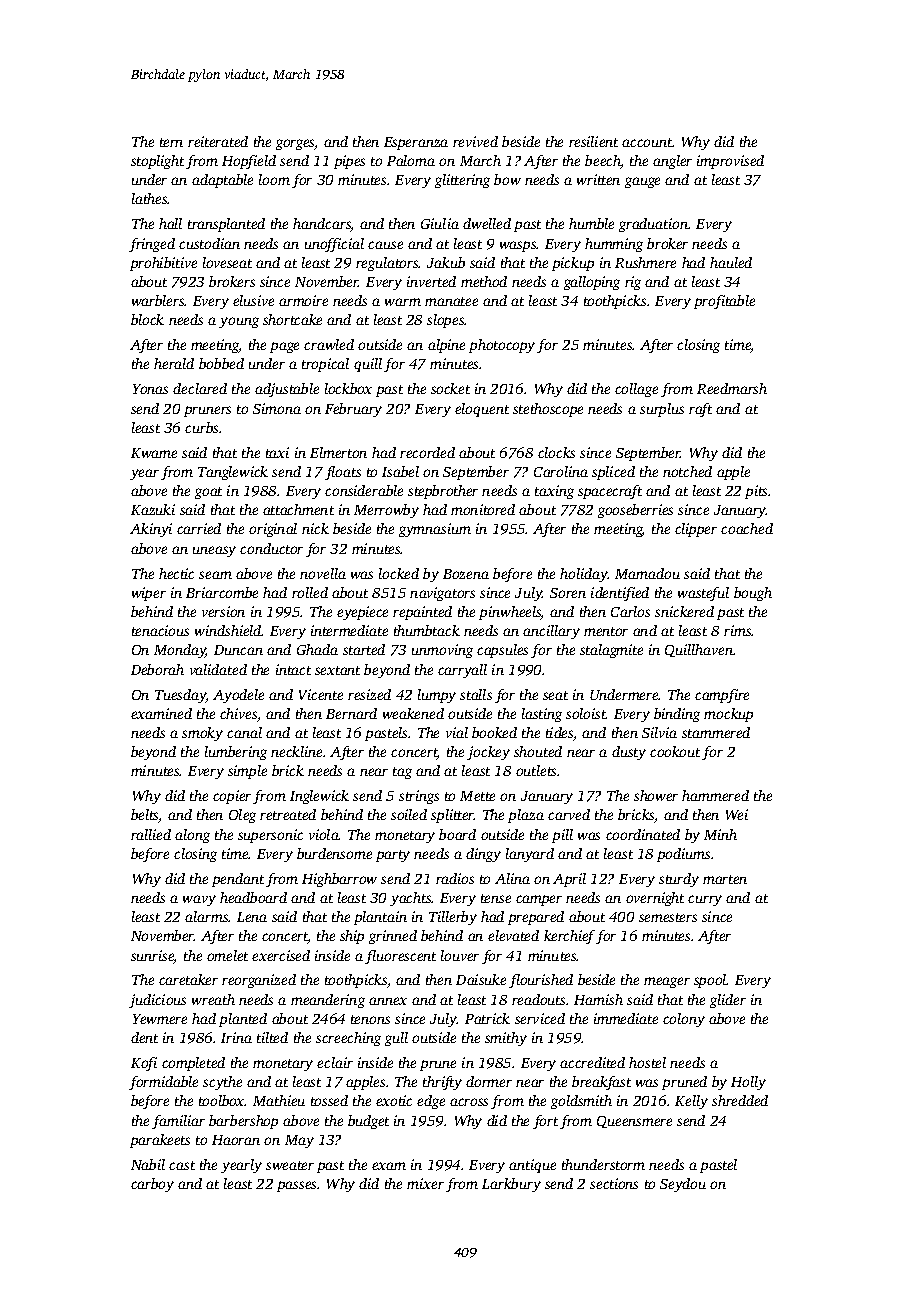  Describe the element at coordinates (747, 528) in the document. I see `coached` at that location.
